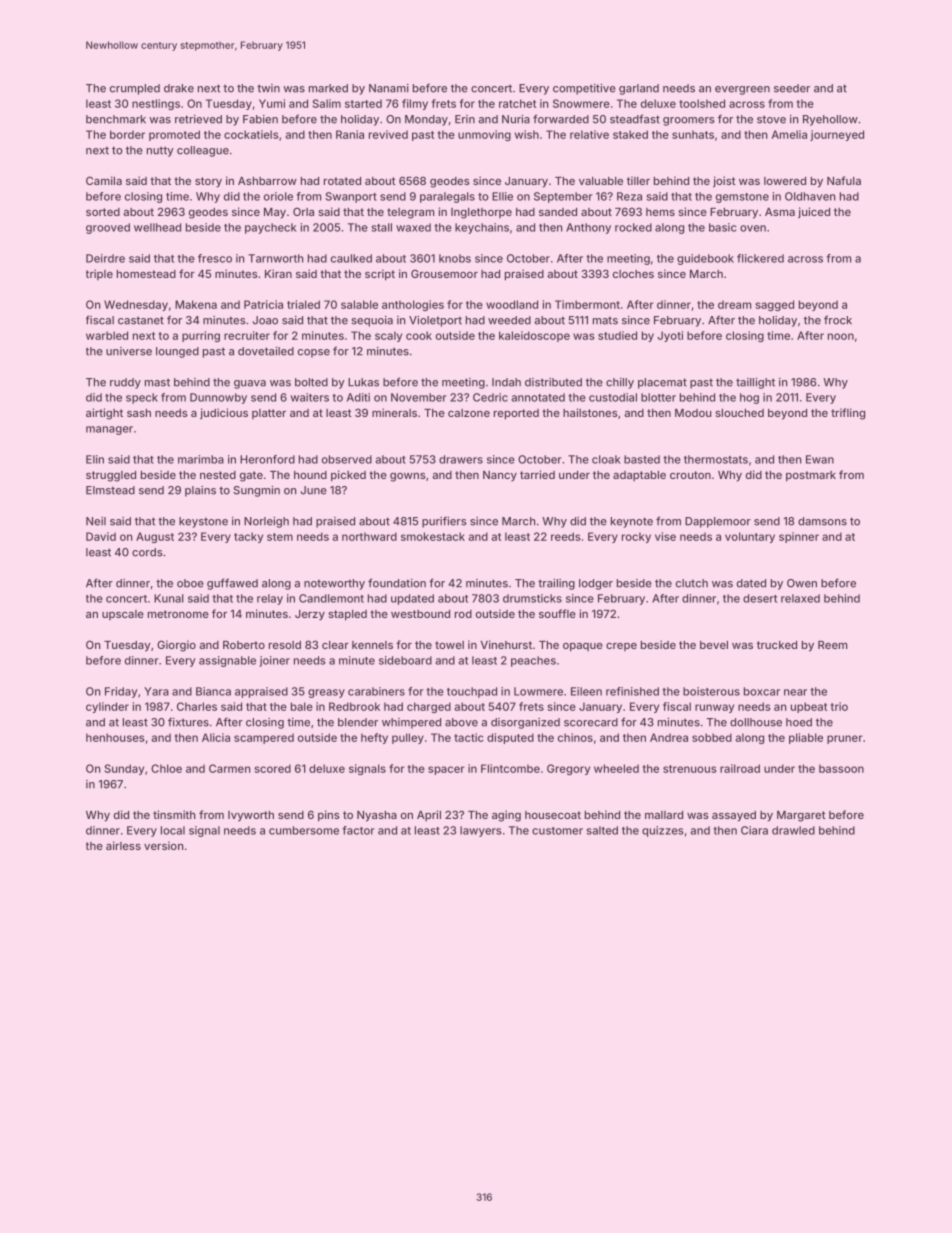  What do you see at coordinates (712, 737) in the document?
I see `sobbed` at bounding box center [712, 737].
